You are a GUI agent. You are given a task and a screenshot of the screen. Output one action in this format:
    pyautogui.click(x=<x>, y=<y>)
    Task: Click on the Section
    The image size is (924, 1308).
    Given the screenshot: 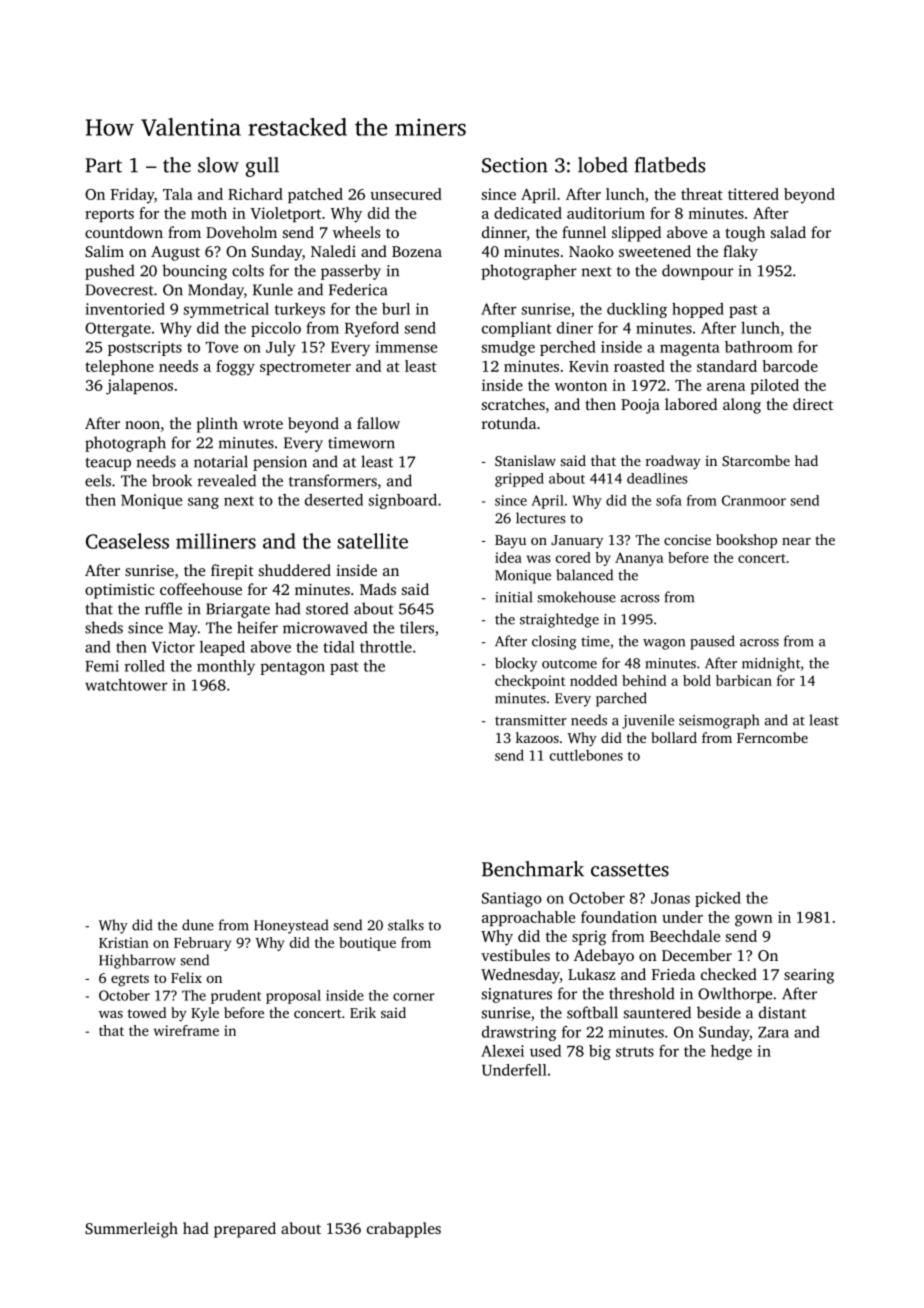 What is the action you would take?
    pyautogui.click(x=515, y=165)
